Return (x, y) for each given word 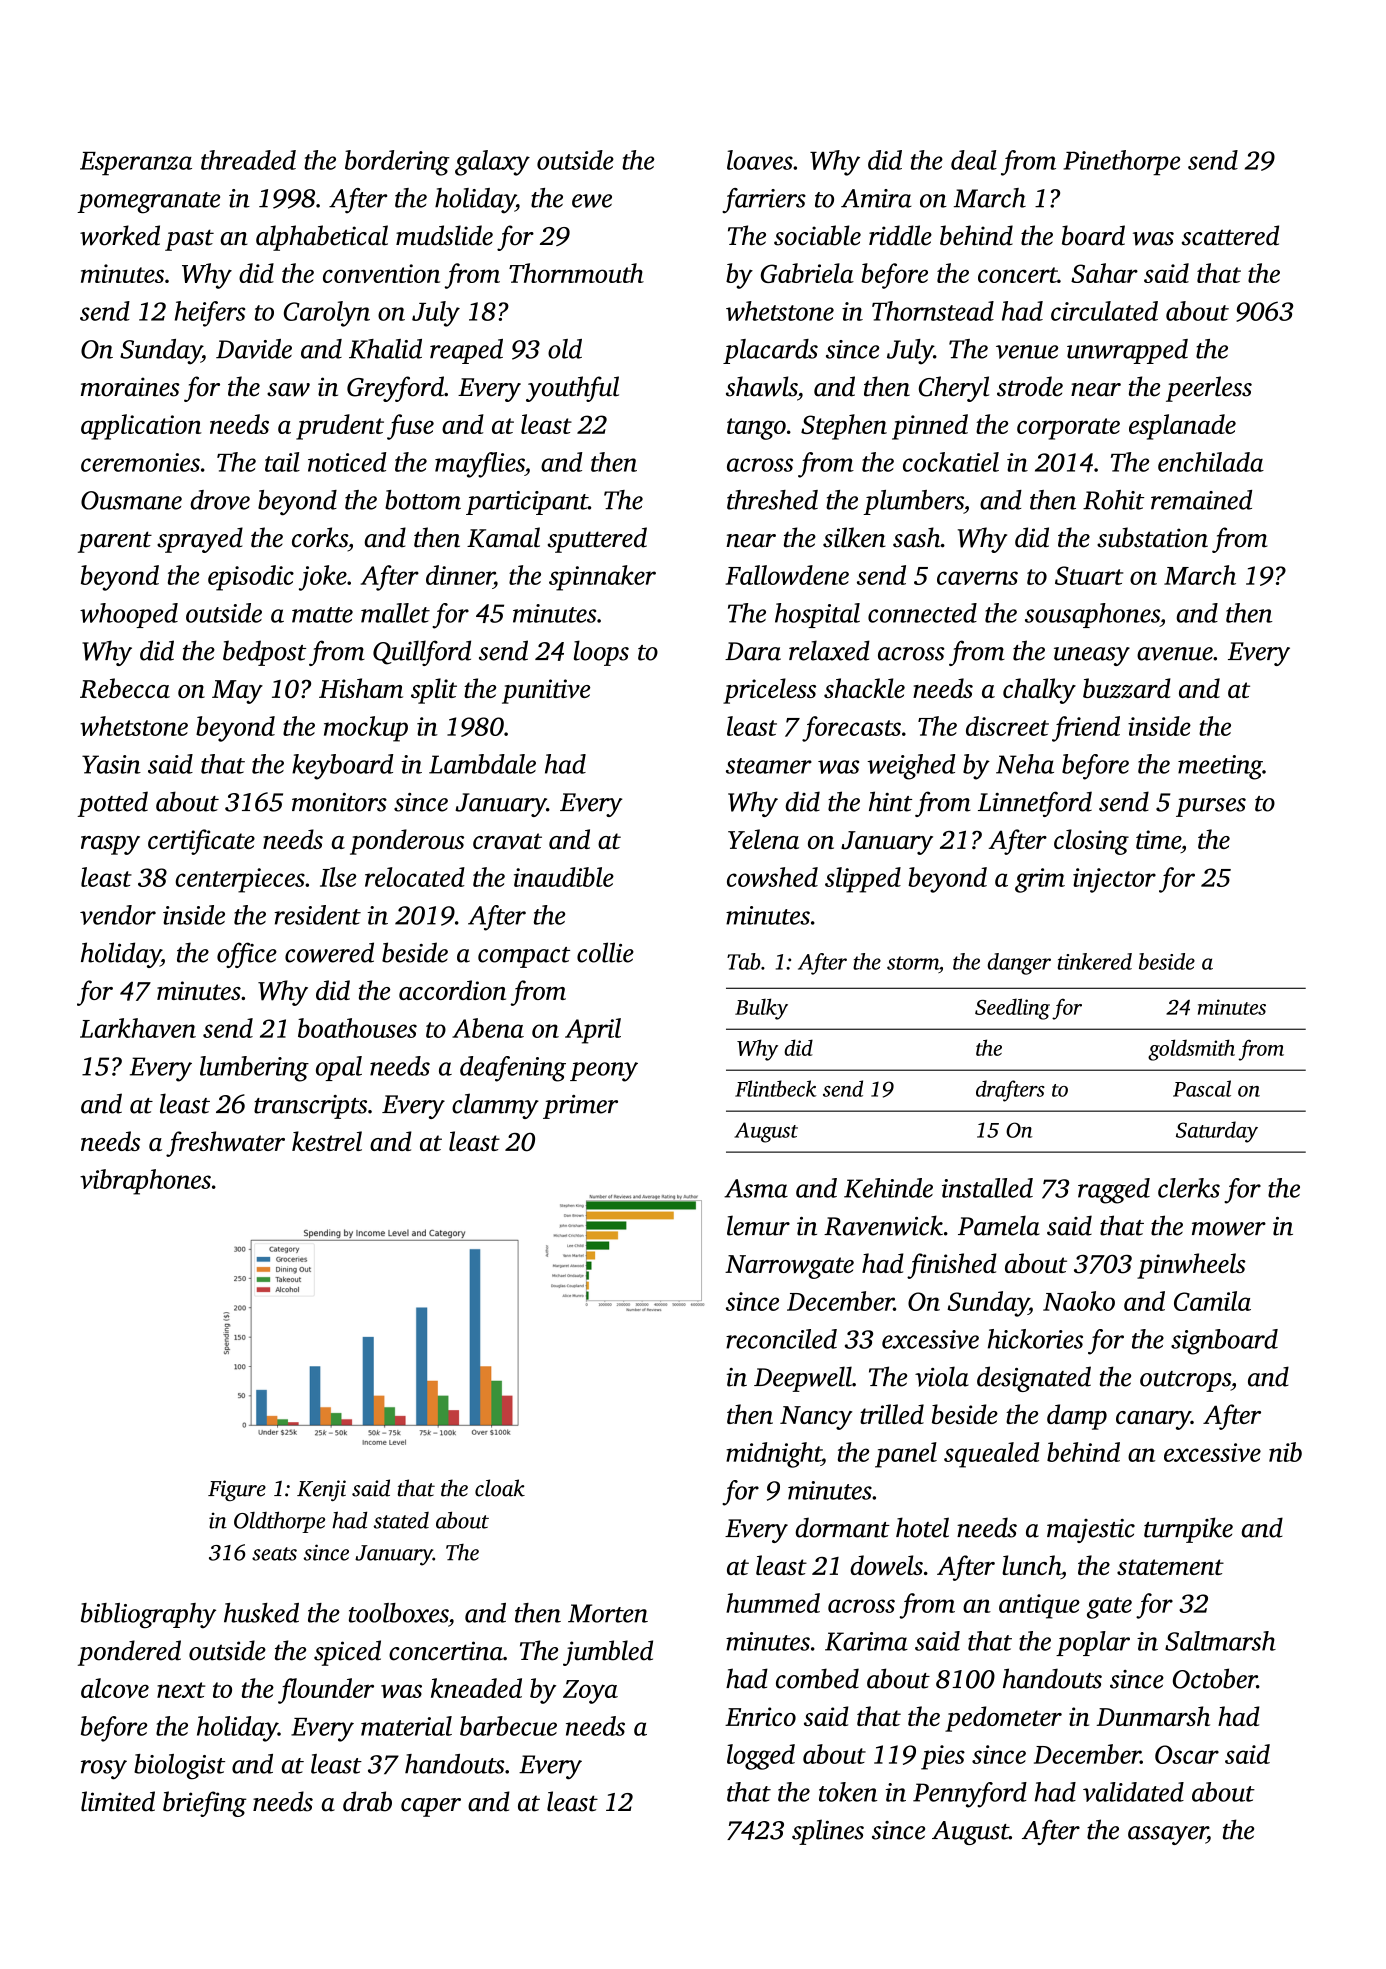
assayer (1167, 1835)
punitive (546, 691)
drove (220, 500)
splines (828, 1832)
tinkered (1095, 961)
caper (431, 1807)
